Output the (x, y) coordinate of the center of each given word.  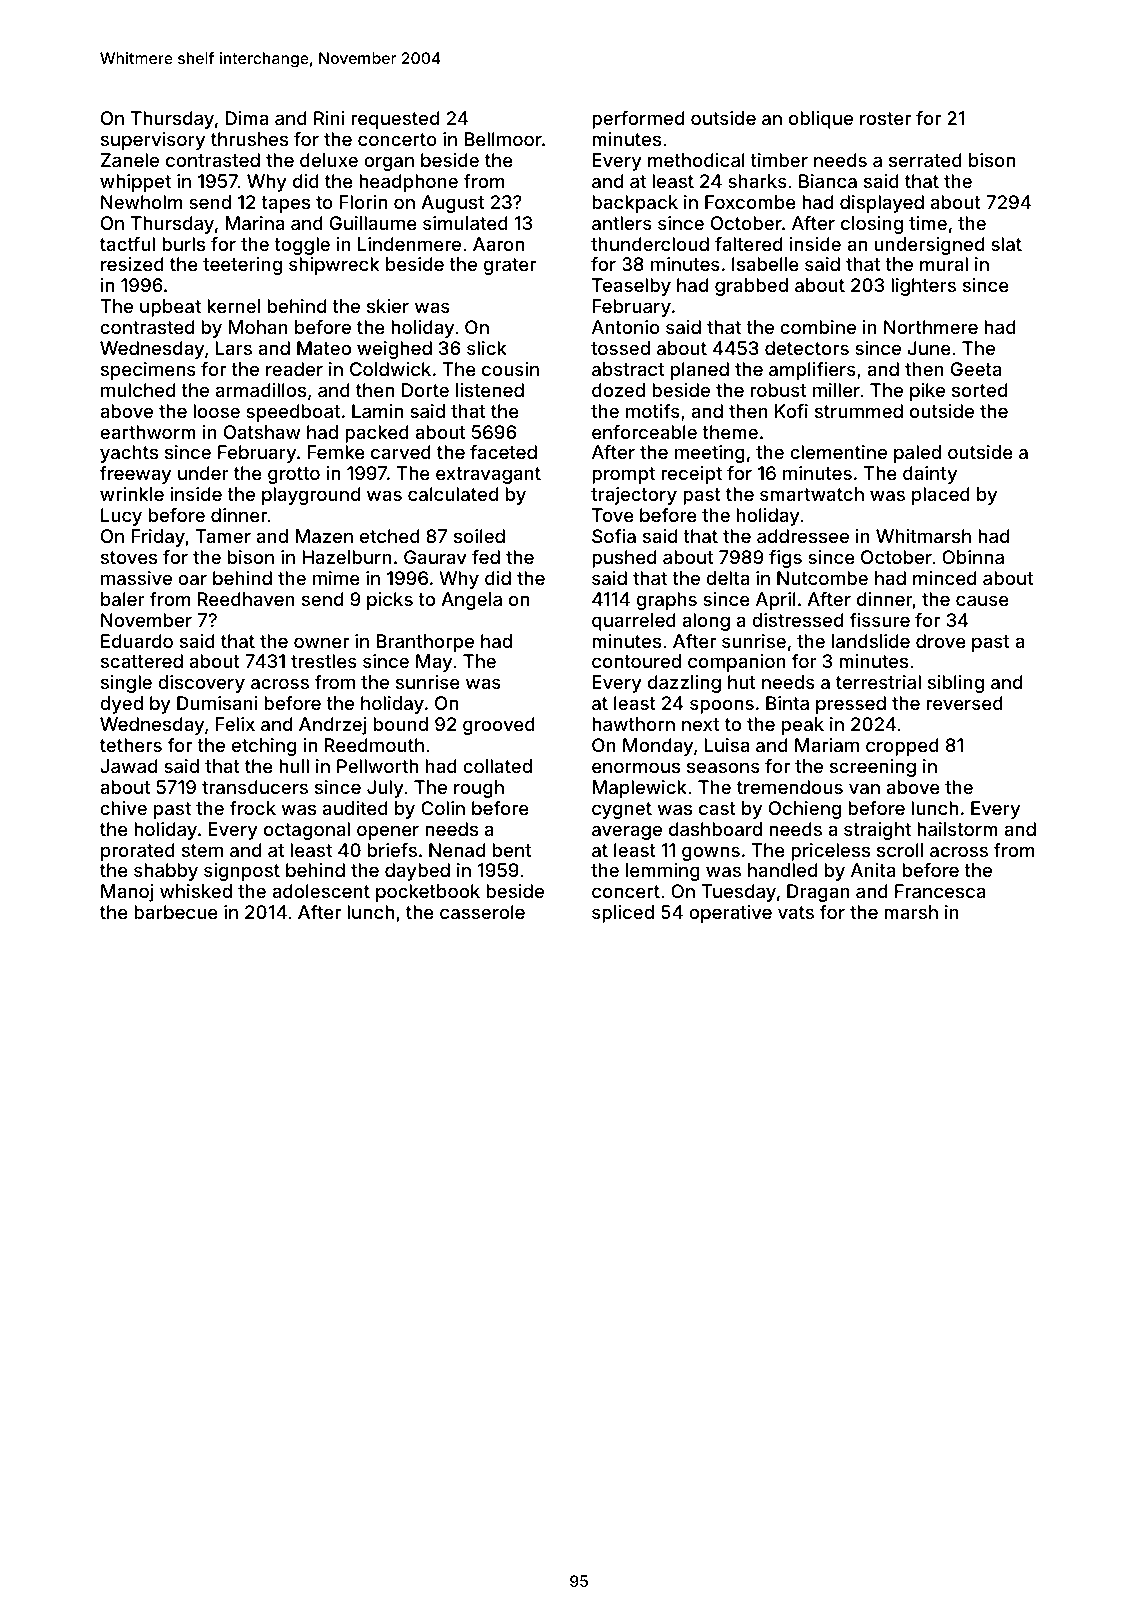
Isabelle (765, 264)
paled (917, 454)
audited (355, 808)
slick (487, 348)
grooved (499, 726)
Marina (255, 223)
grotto (294, 475)
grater (509, 266)
